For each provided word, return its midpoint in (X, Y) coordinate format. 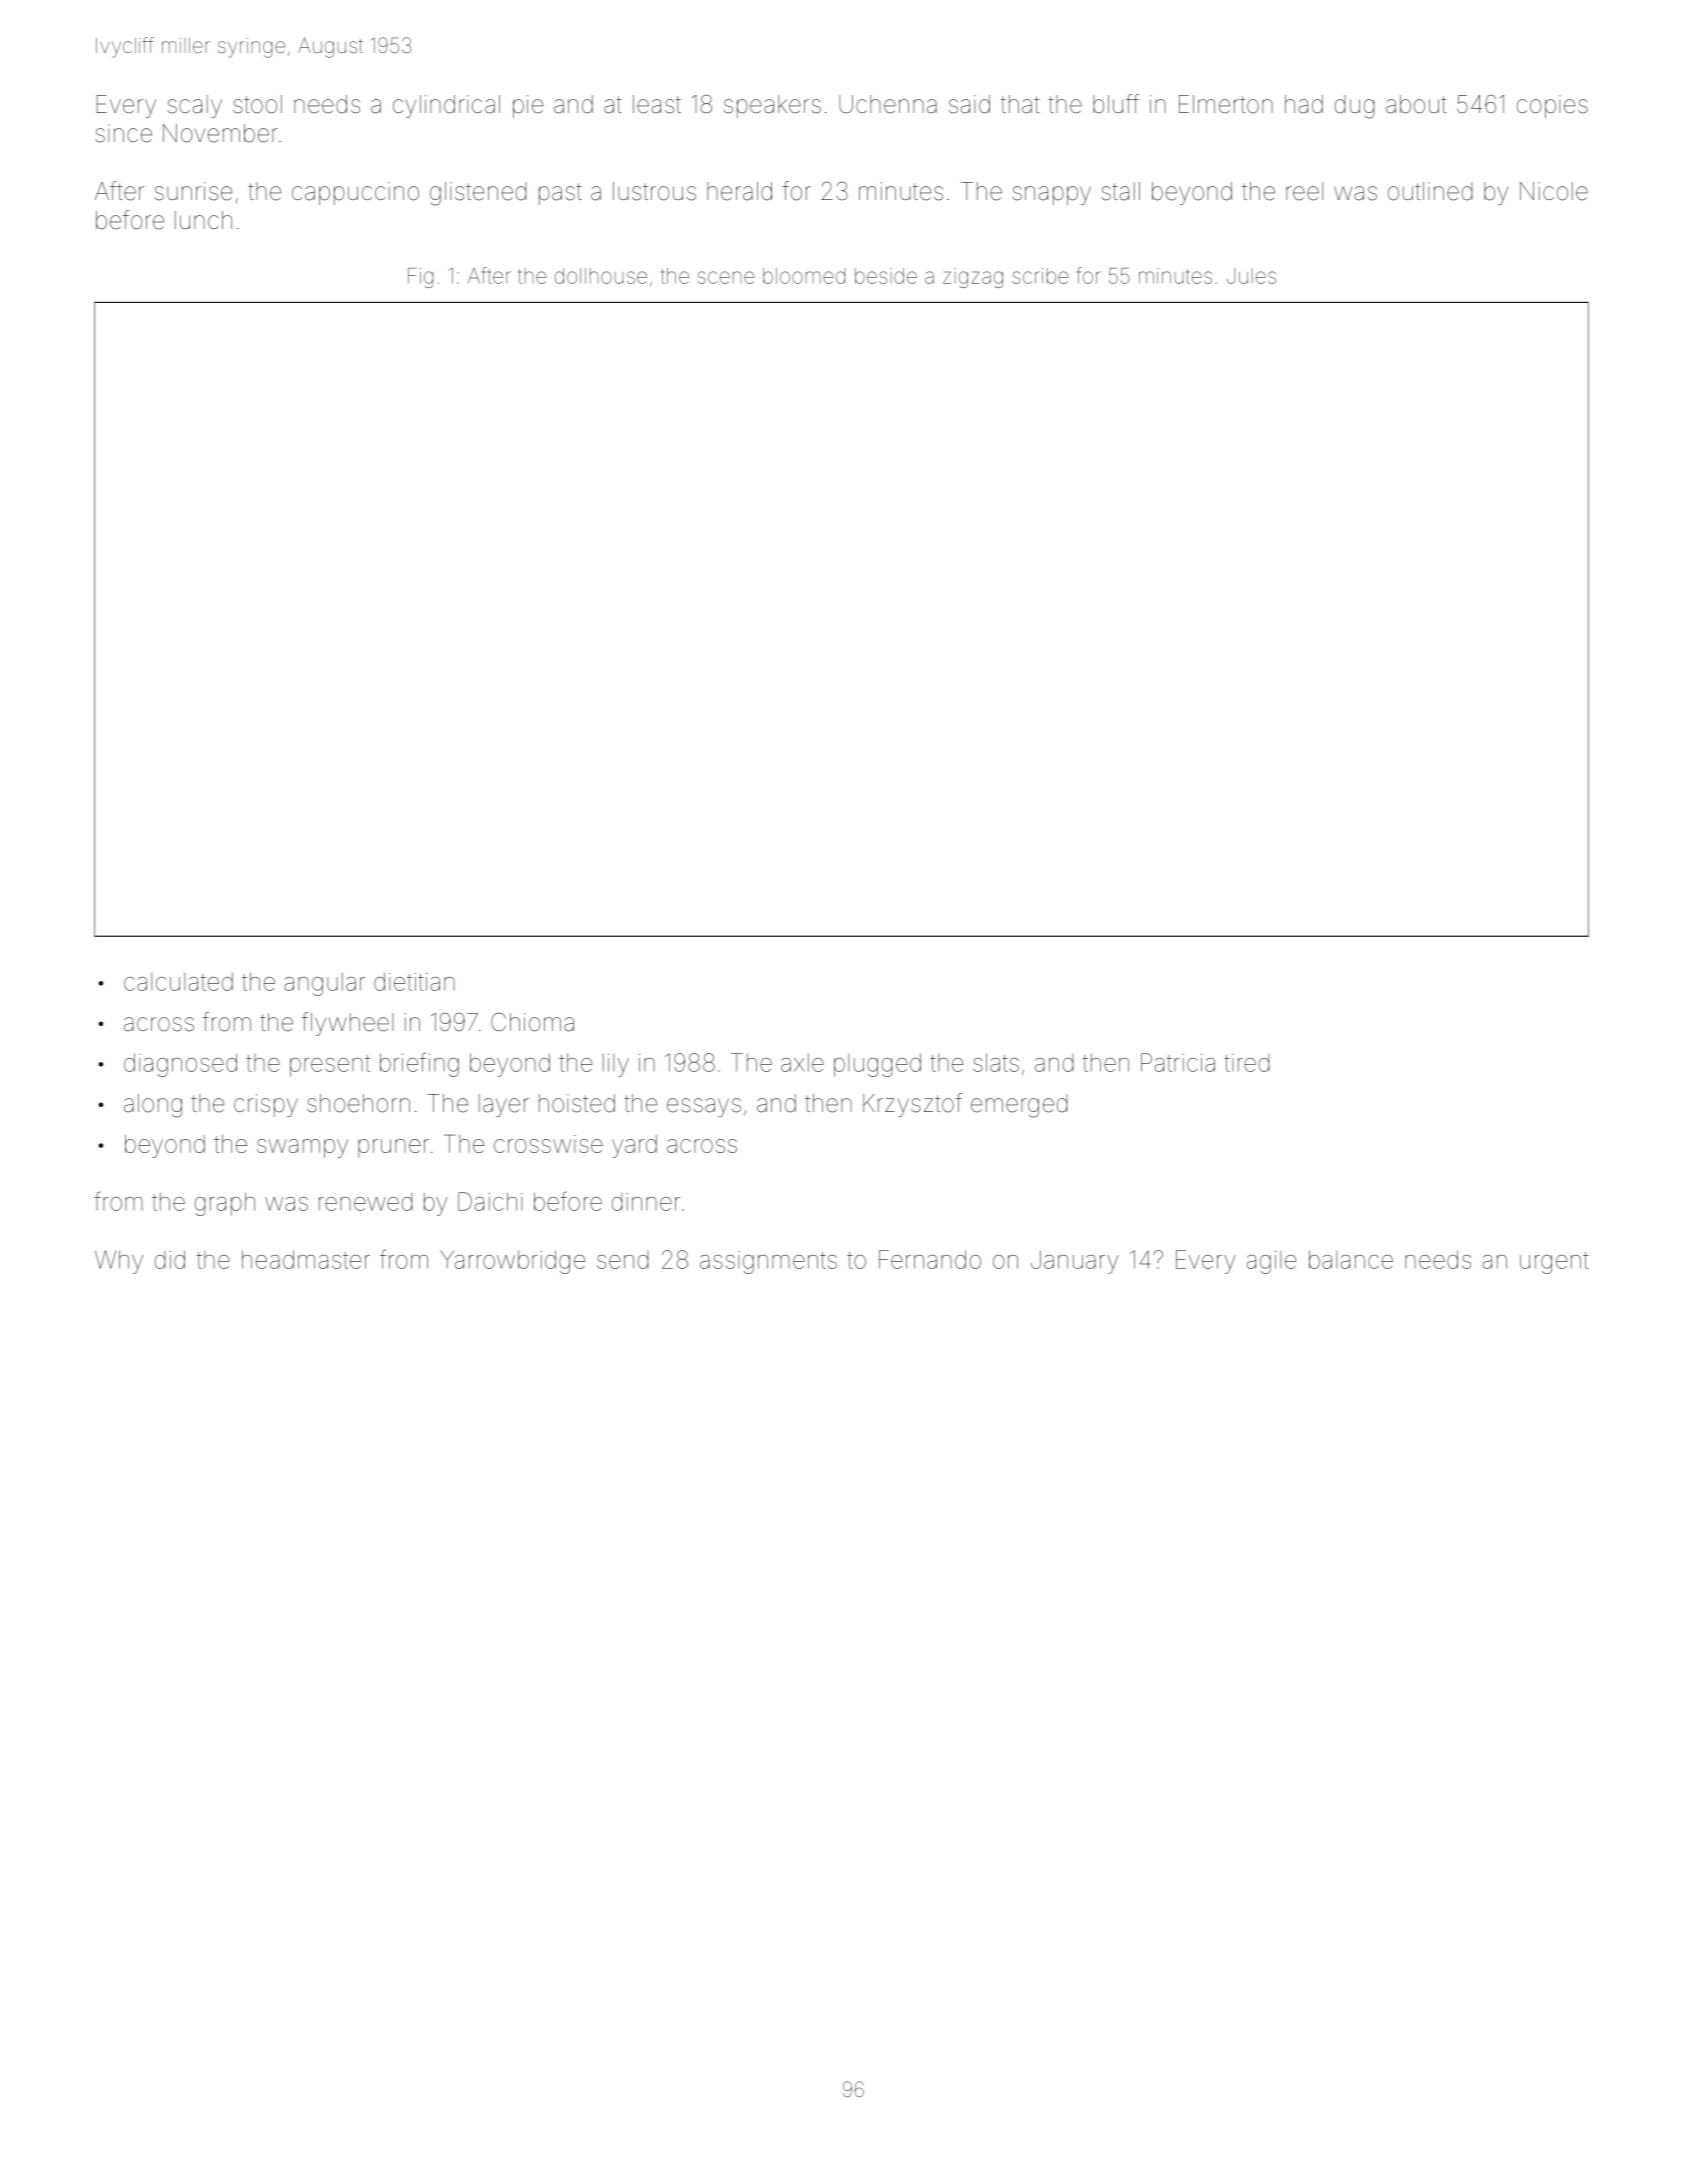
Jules (1251, 276)
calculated (178, 982)
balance (1351, 1259)
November (220, 133)
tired (1246, 1063)
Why (119, 1262)
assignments (768, 1262)
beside (886, 276)
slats (996, 1062)
